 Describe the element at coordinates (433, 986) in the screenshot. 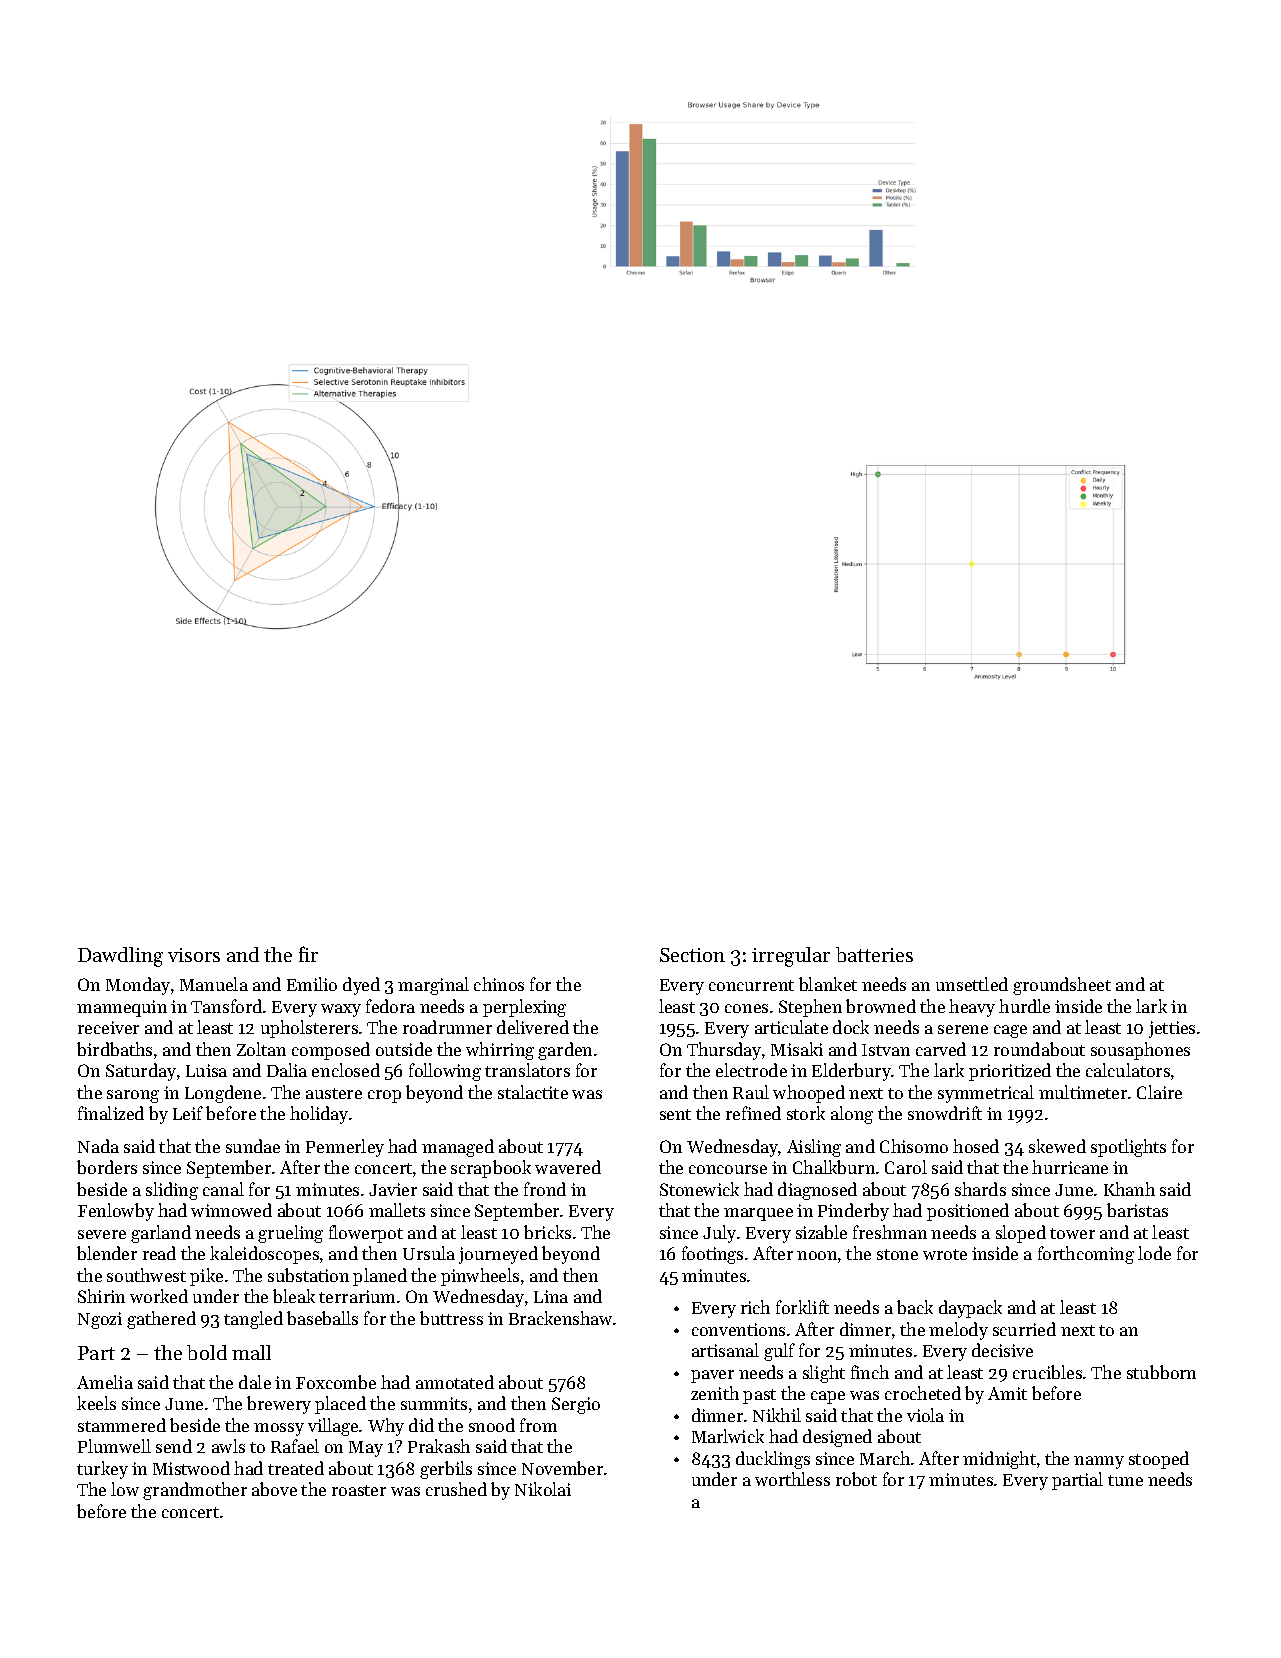

I see `marginal` at that location.
